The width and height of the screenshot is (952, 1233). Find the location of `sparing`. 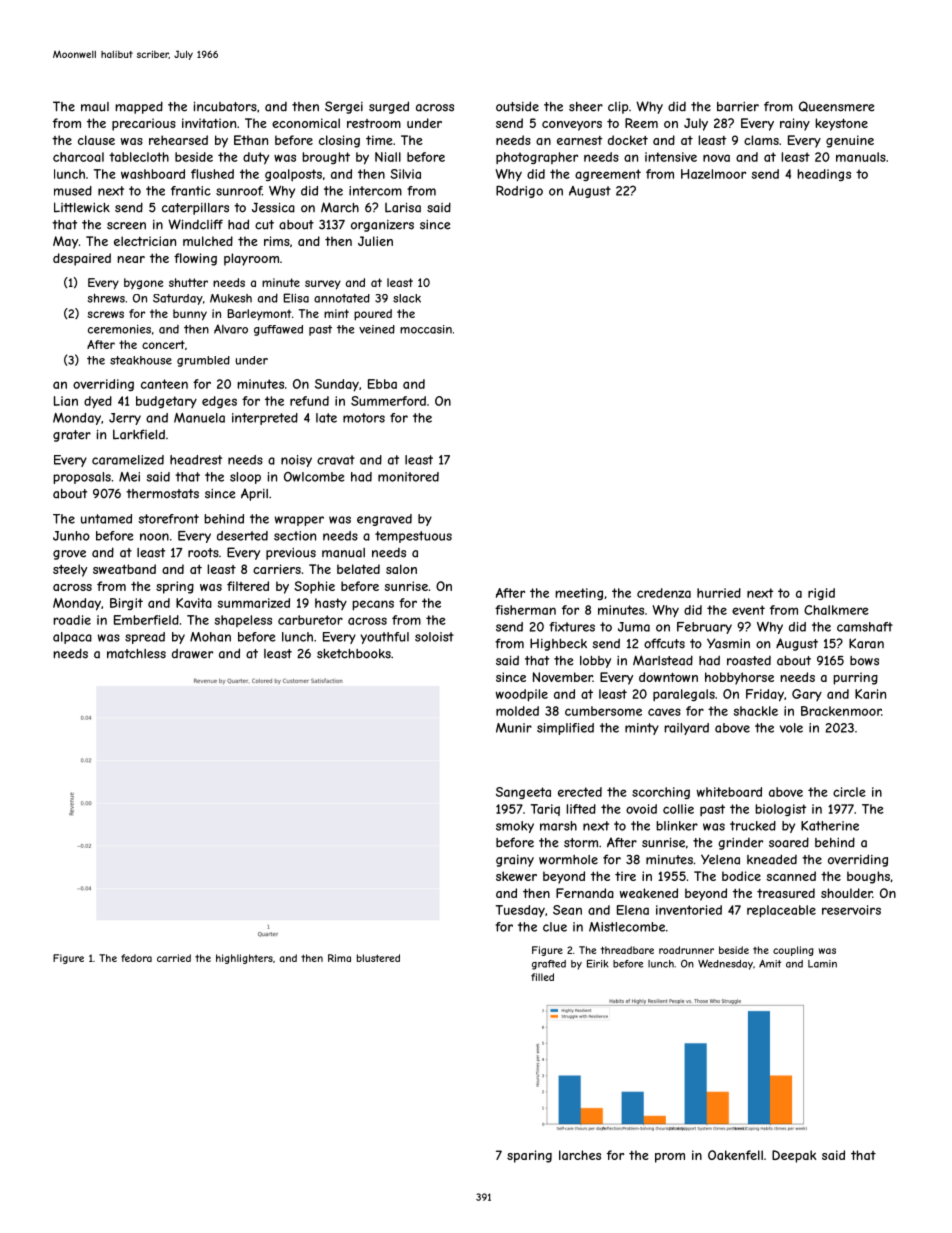

sparing is located at coordinates (529, 1156).
